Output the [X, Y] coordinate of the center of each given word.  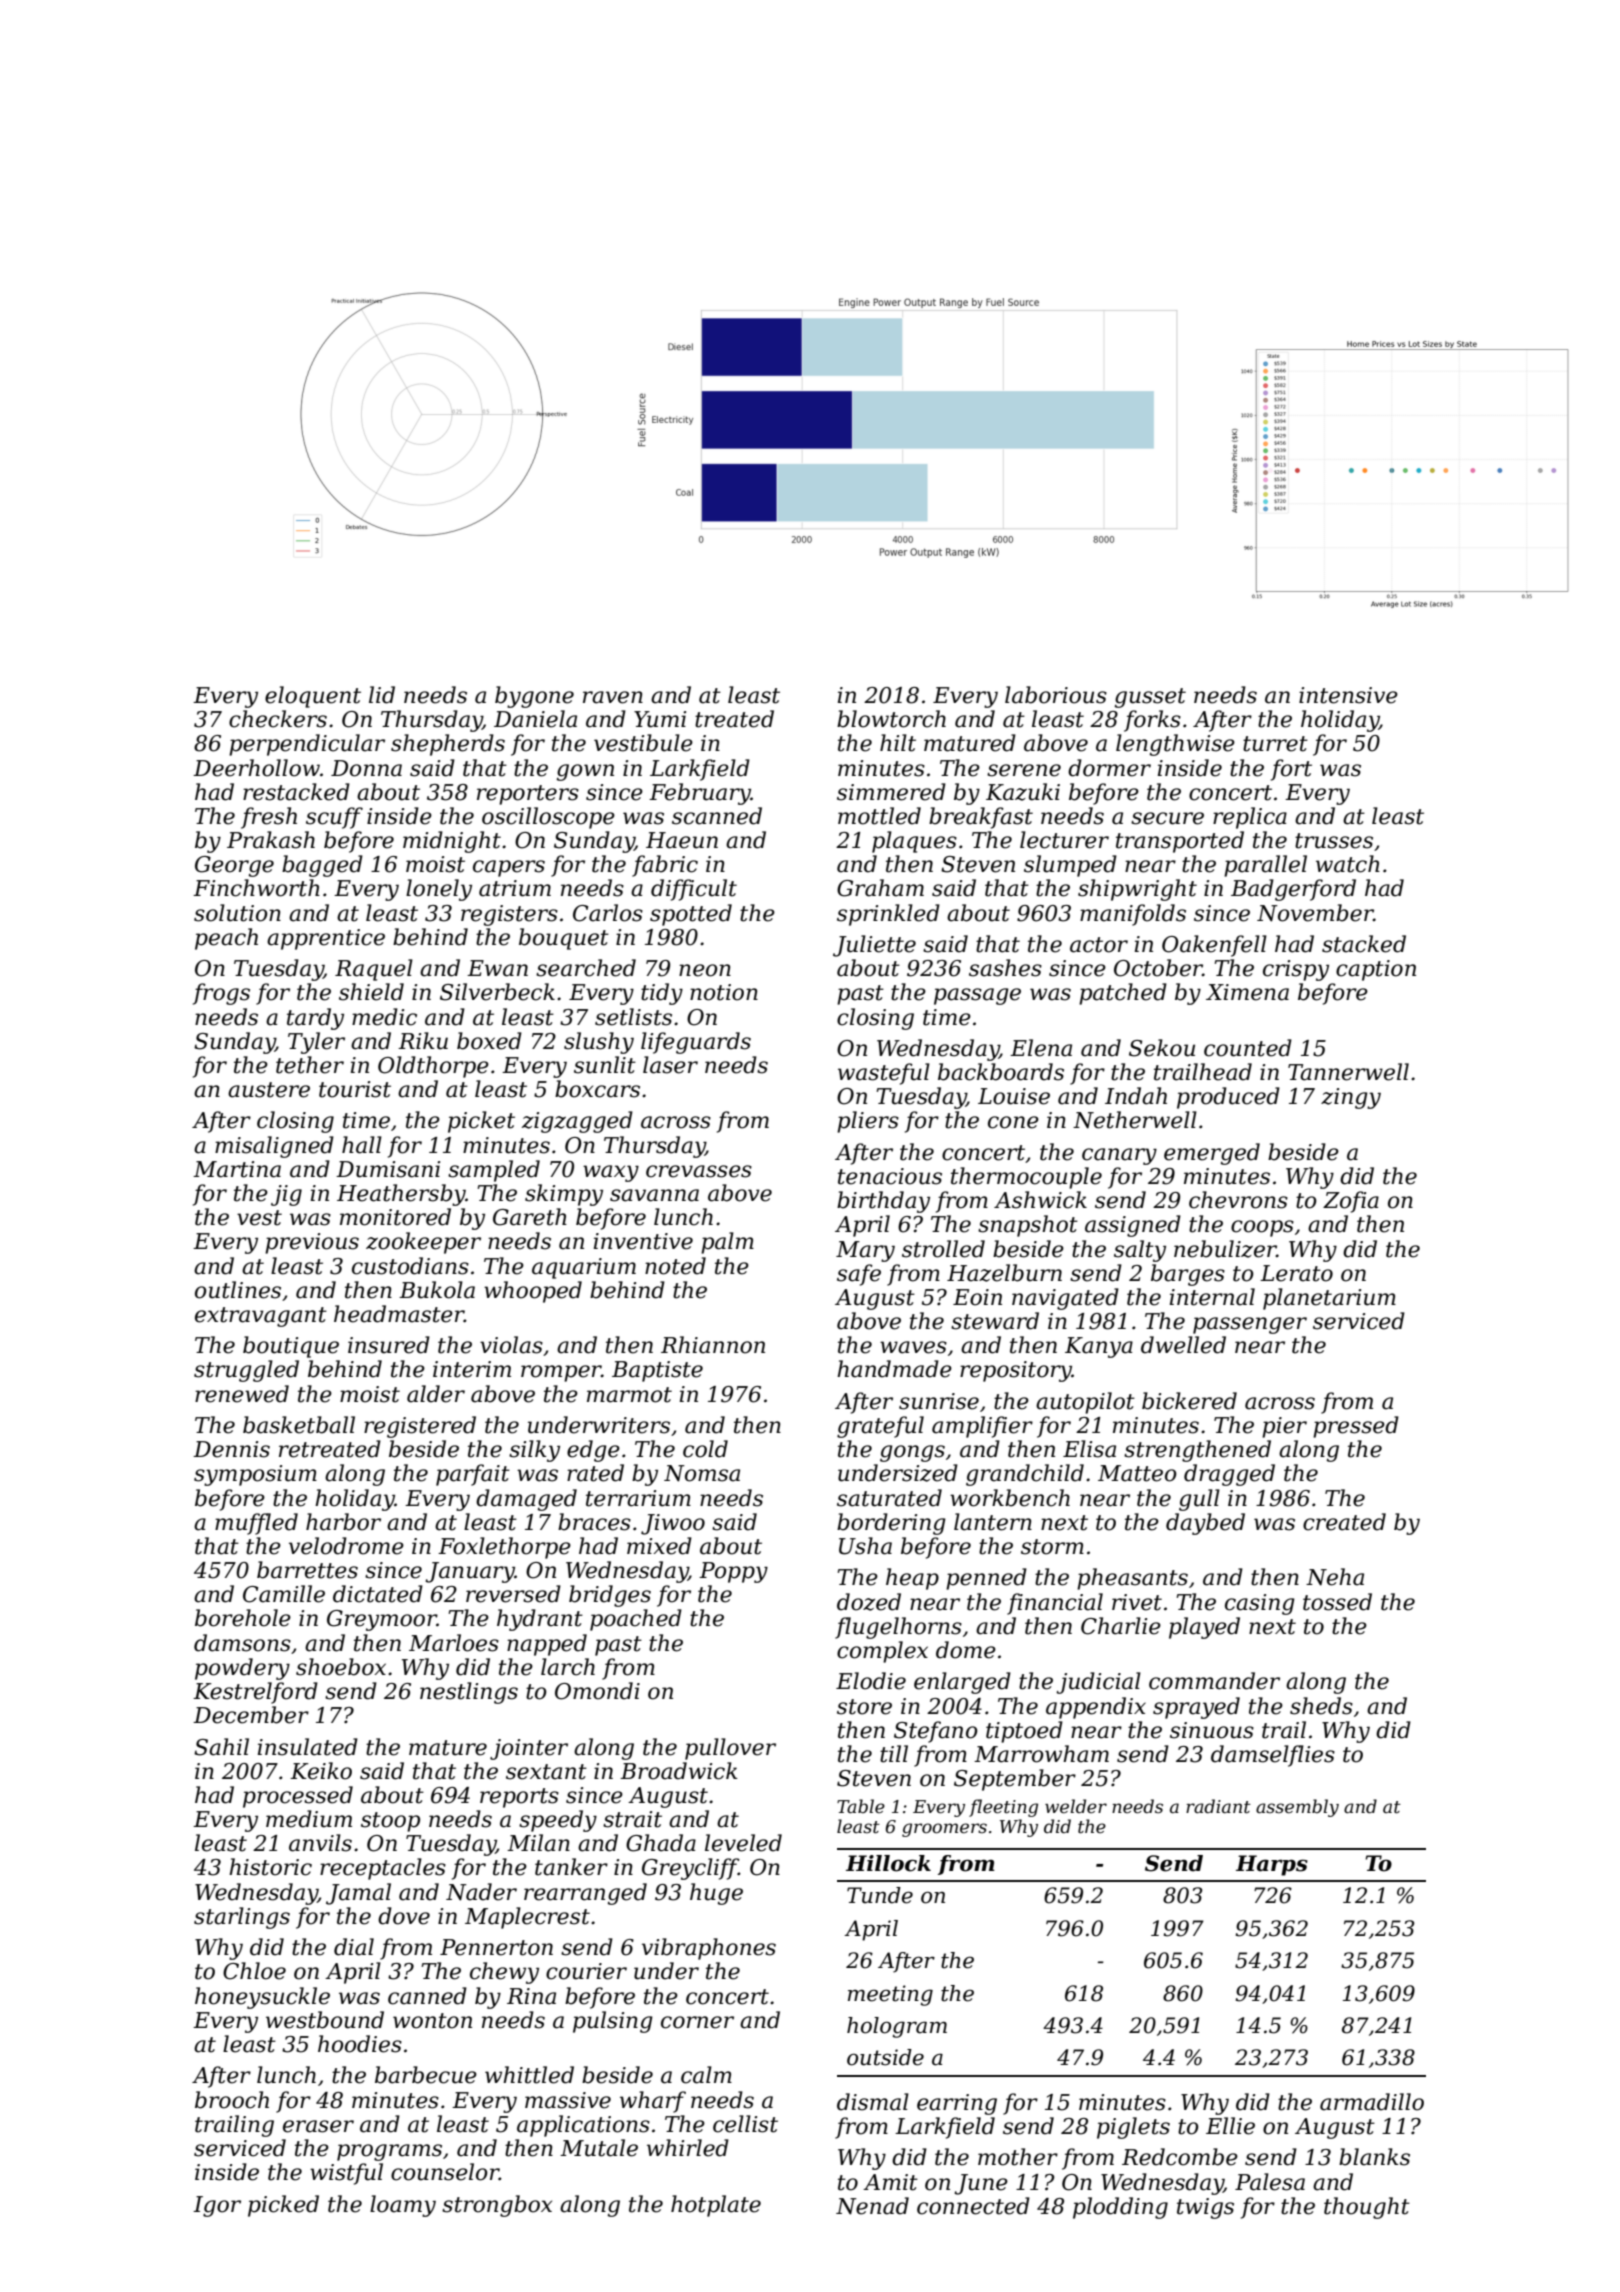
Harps [1272, 1865]
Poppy [733, 1572]
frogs [221, 994]
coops [1262, 1228]
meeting [890, 1995]
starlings [242, 1918]
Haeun [682, 840]
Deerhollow [256, 768]
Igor [217, 2206]
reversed [513, 1594]
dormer [1109, 768]
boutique [291, 1347]
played [1204, 1628]
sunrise [939, 1401]
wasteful [884, 1074]
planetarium [1329, 1299]
